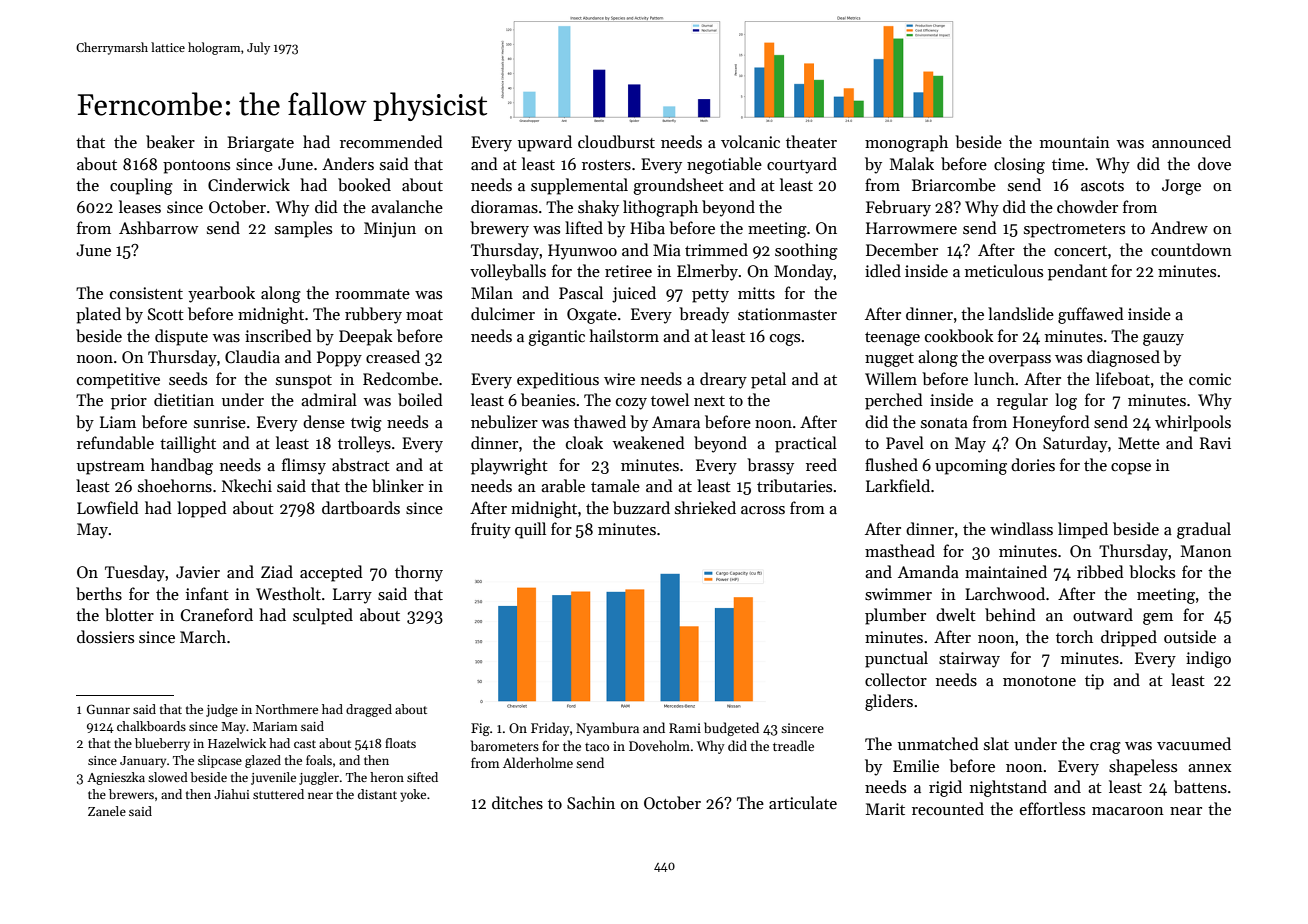 The image size is (1308, 924). What do you see at coordinates (260, 144) in the page?
I see `Briargate` at bounding box center [260, 144].
